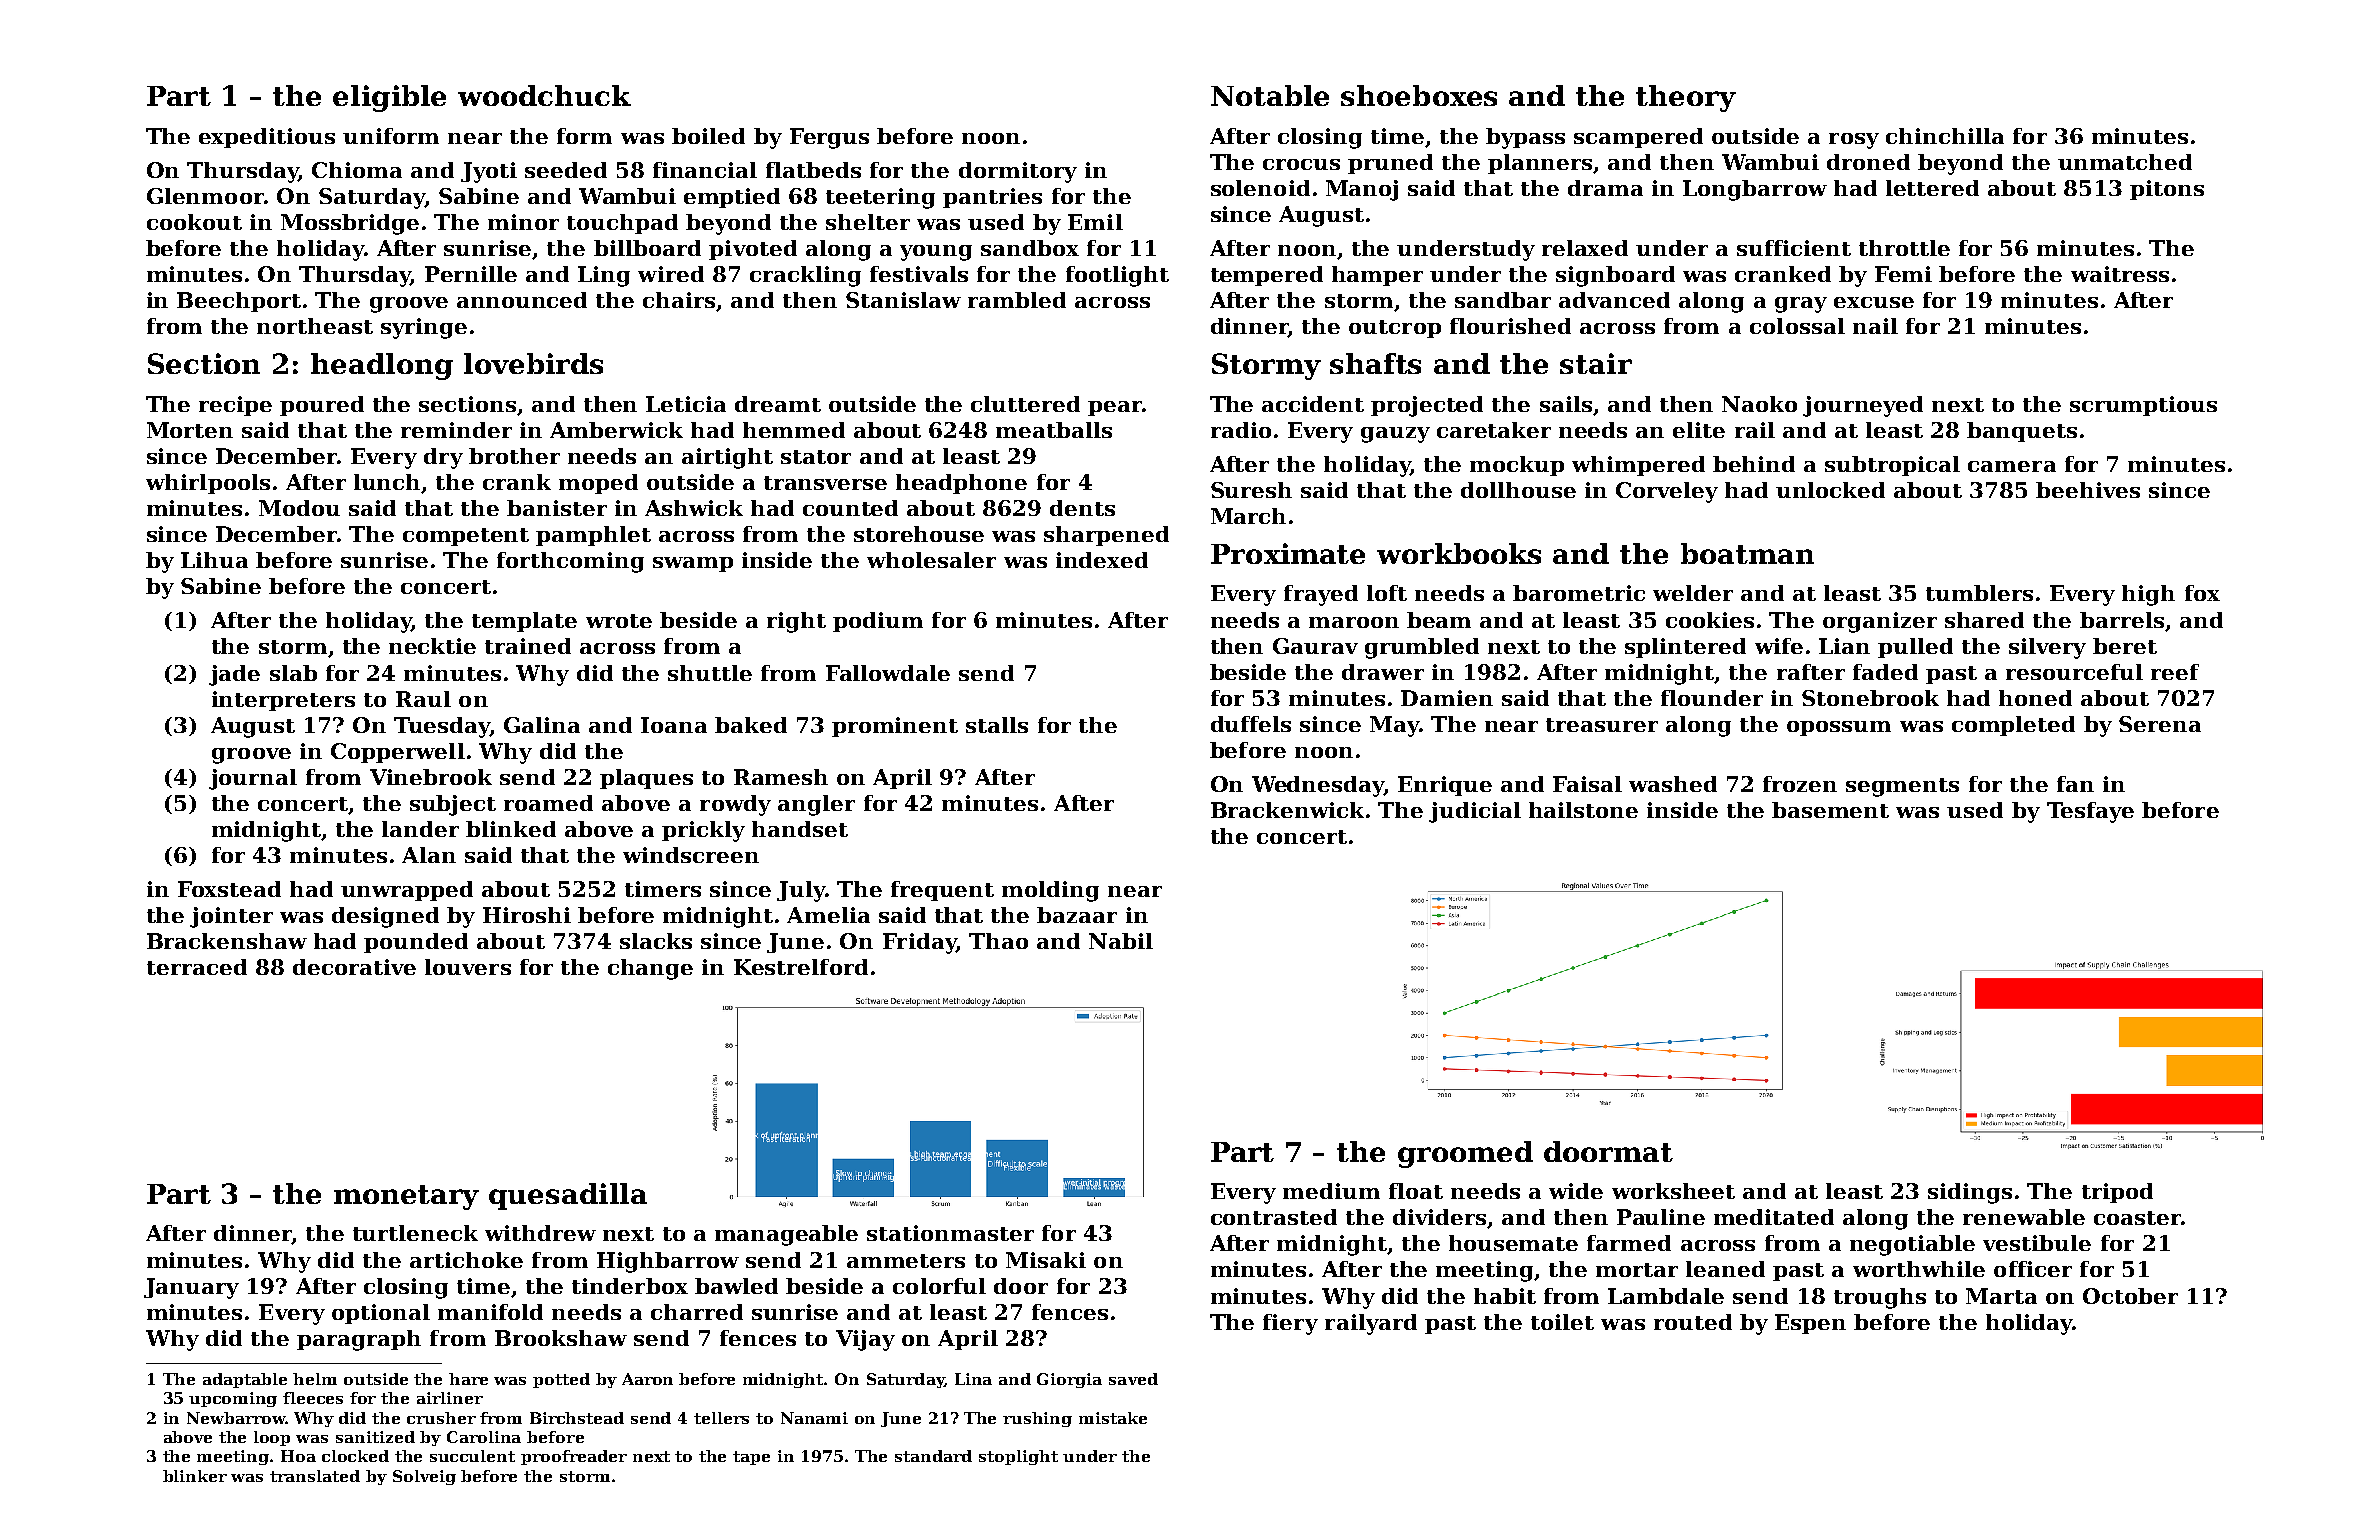  I want to click on advanced, so click(1614, 300).
